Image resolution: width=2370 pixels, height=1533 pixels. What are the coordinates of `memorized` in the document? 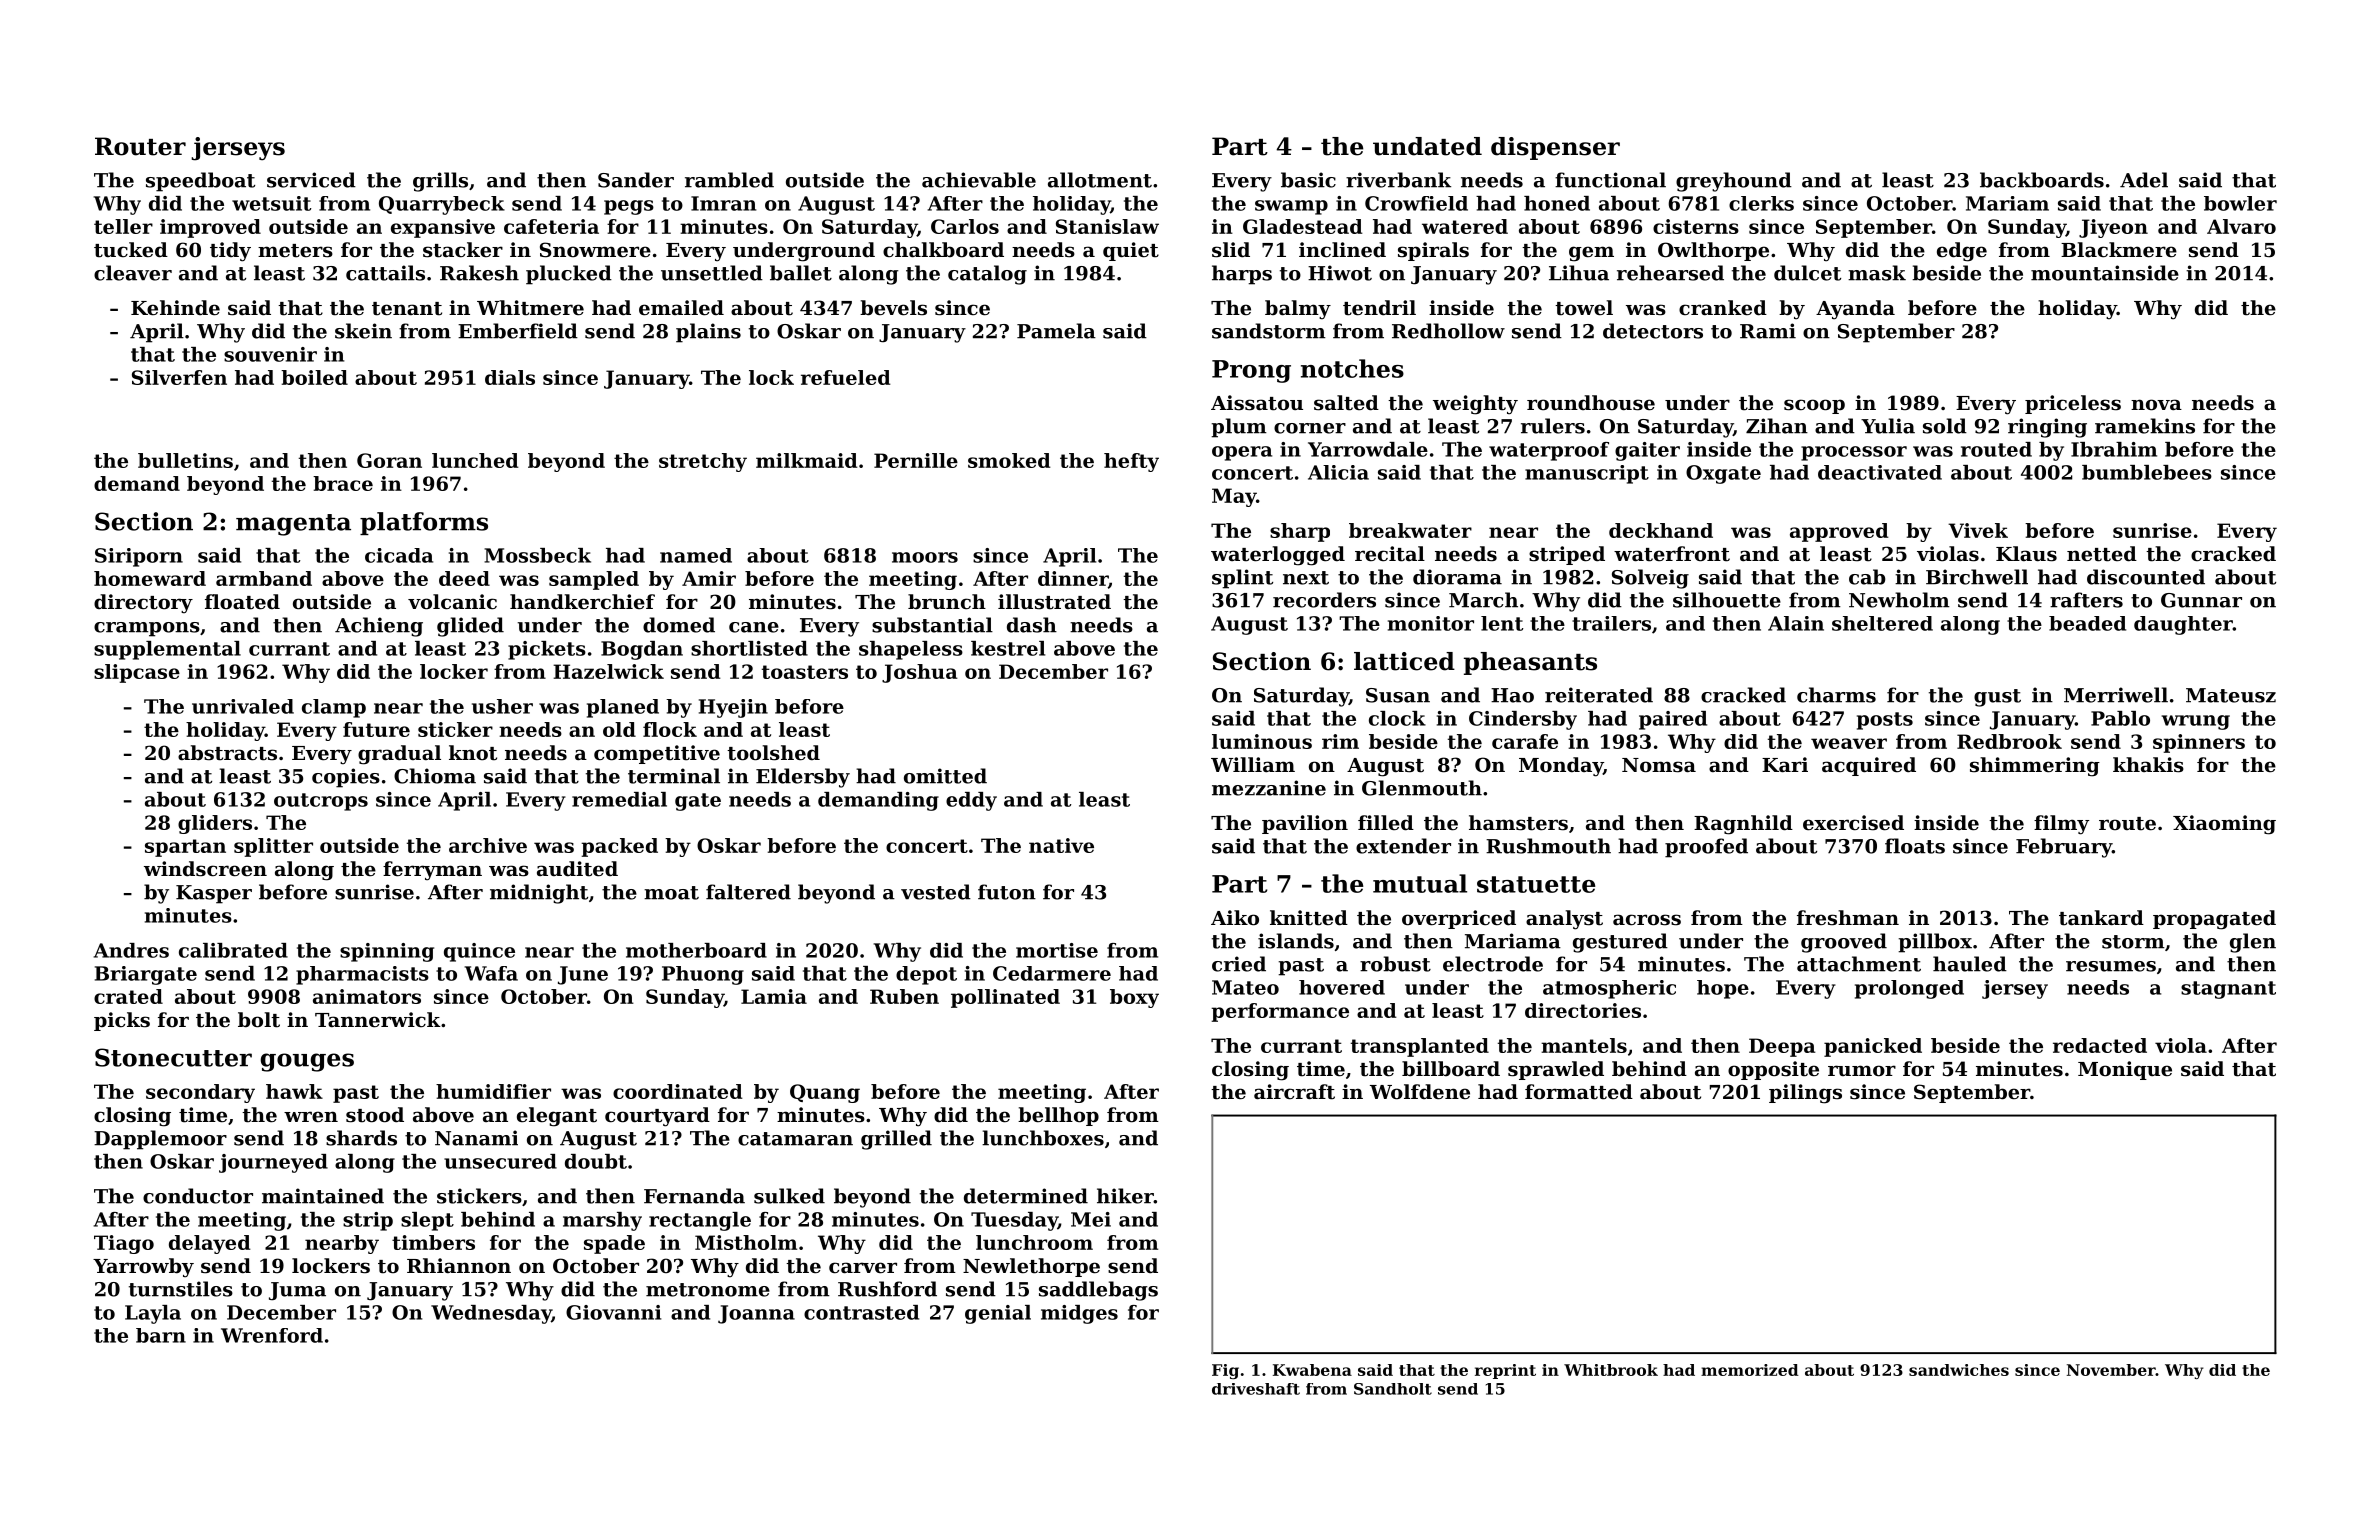 It's located at (1750, 1370).
